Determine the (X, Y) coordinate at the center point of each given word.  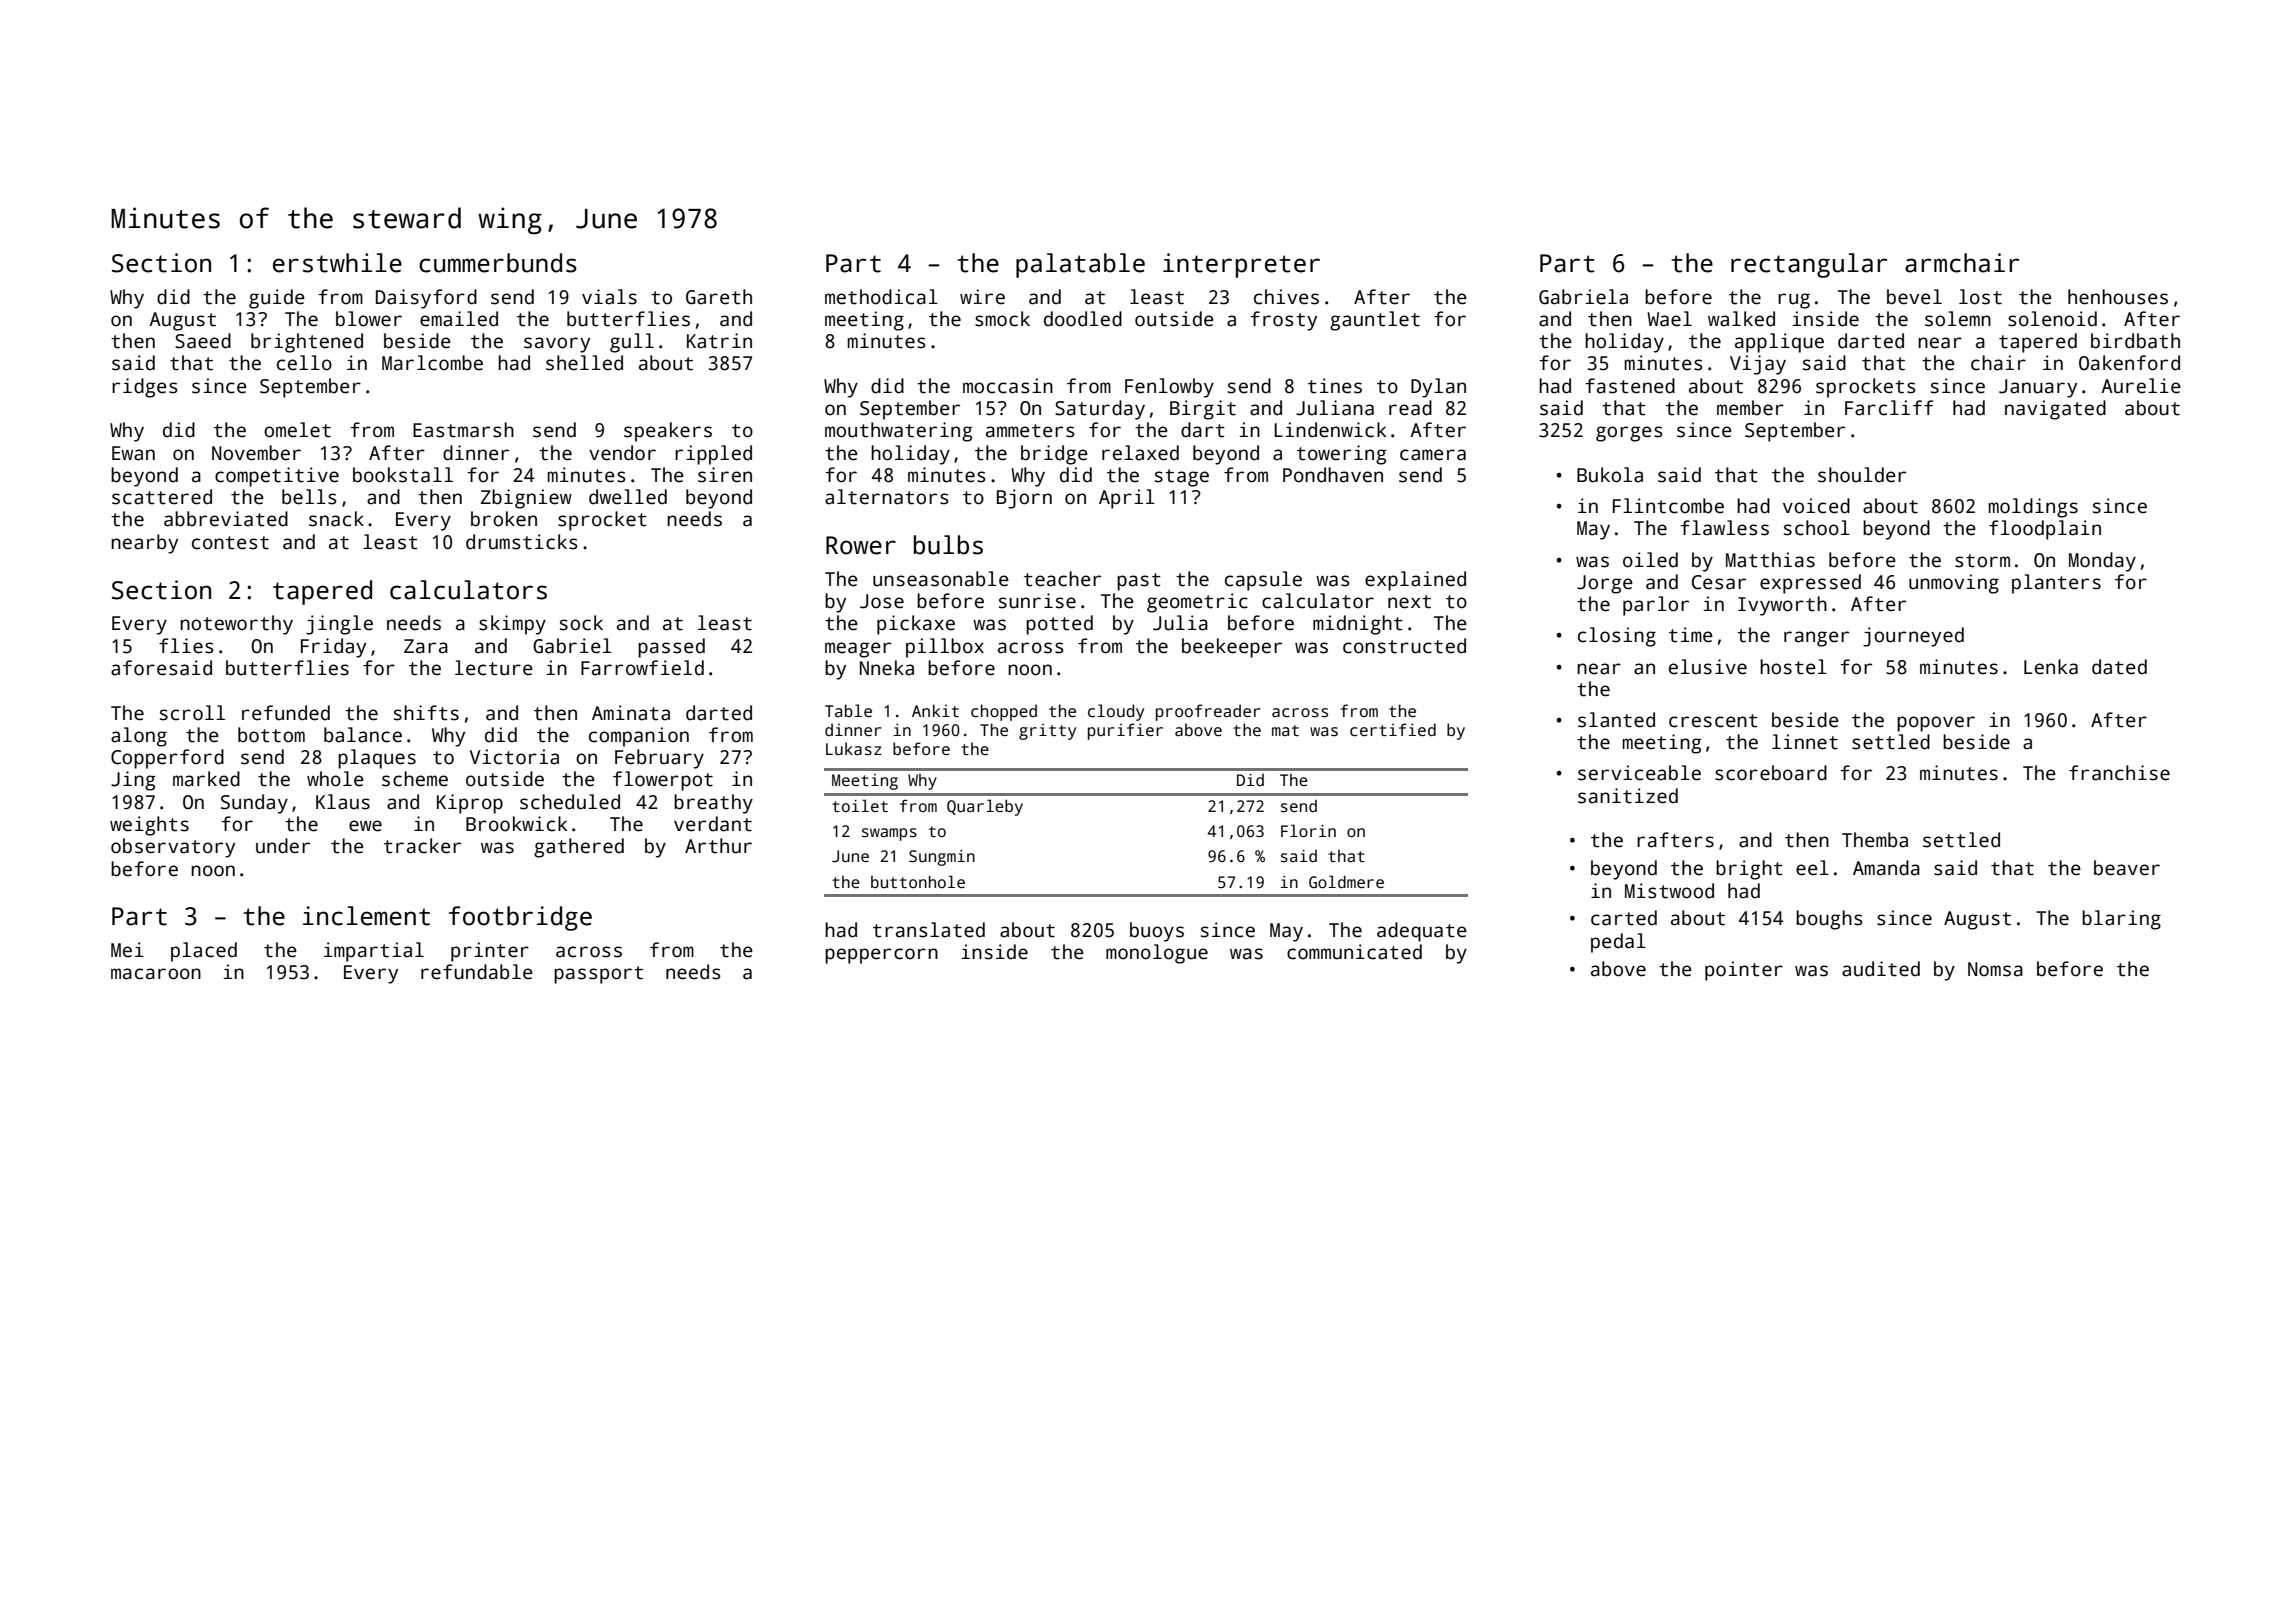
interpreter (1241, 265)
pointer (1744, 971)
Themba (1875, 840)
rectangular (1809, 265)
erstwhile (337, 263)
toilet (860, 805)
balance (363, 735)
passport (598, 975)
